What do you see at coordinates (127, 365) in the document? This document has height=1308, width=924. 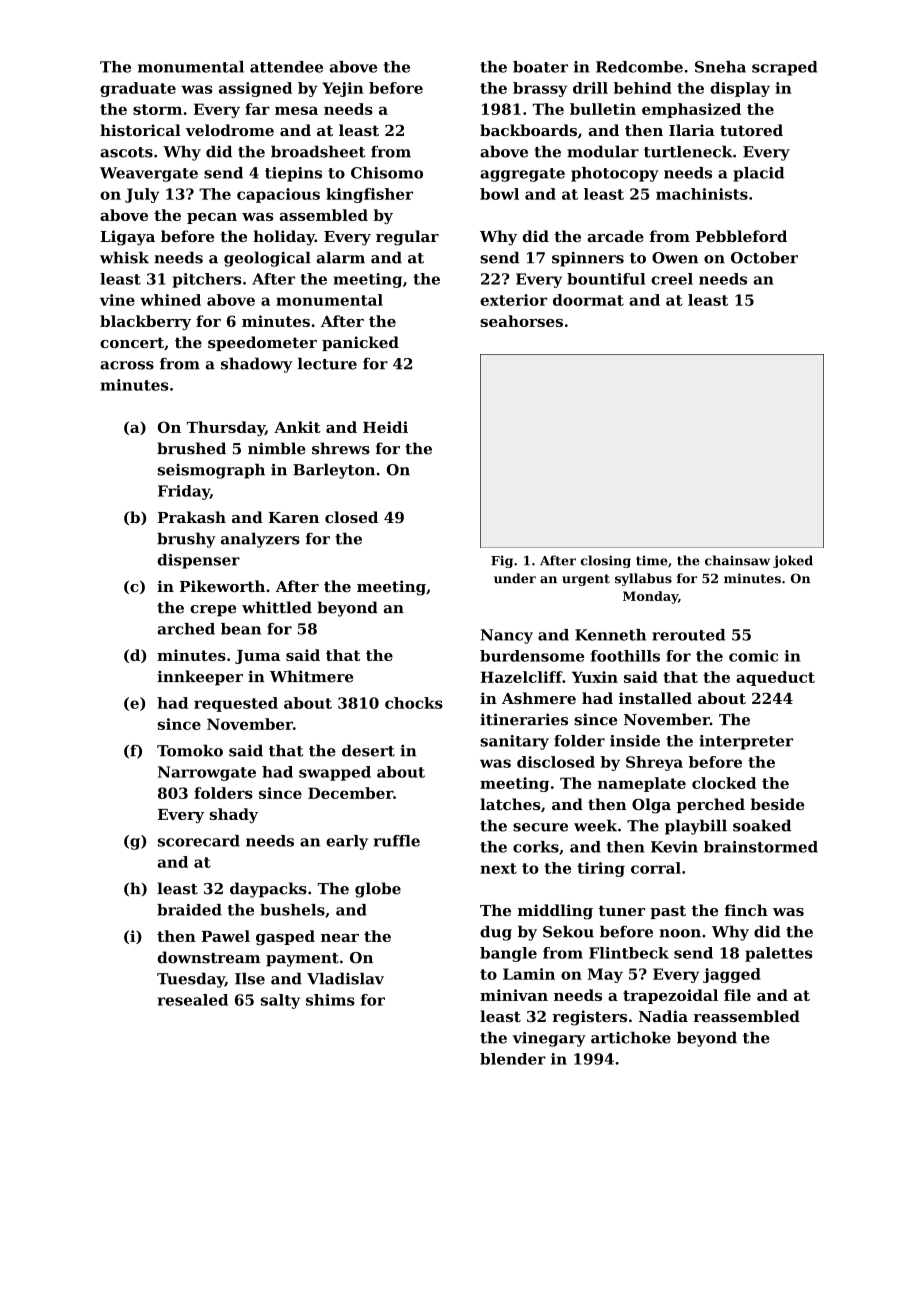 I see `across` at bounding box center [127, 365].
